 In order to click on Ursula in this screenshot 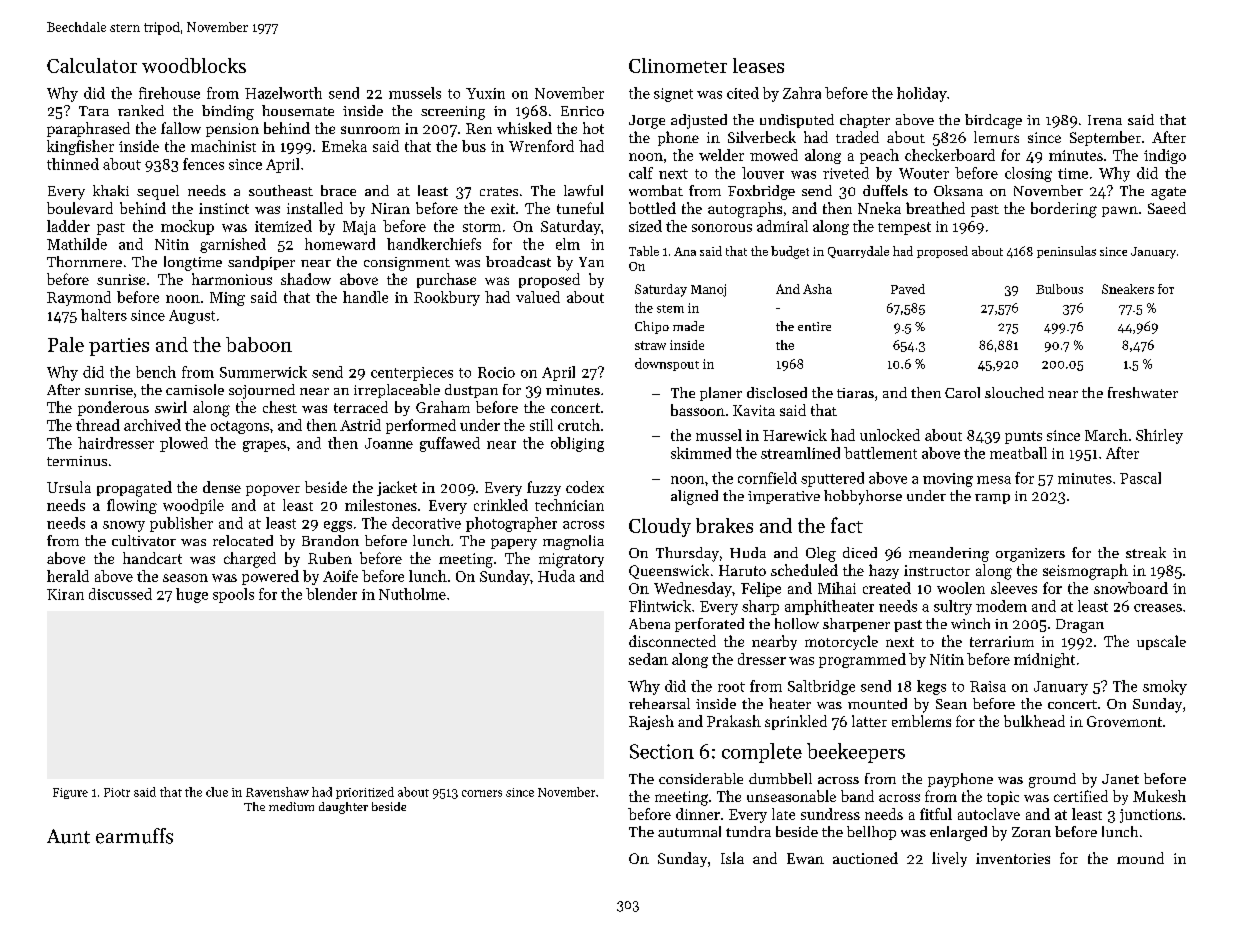, I will do `click(69, 487)`.
